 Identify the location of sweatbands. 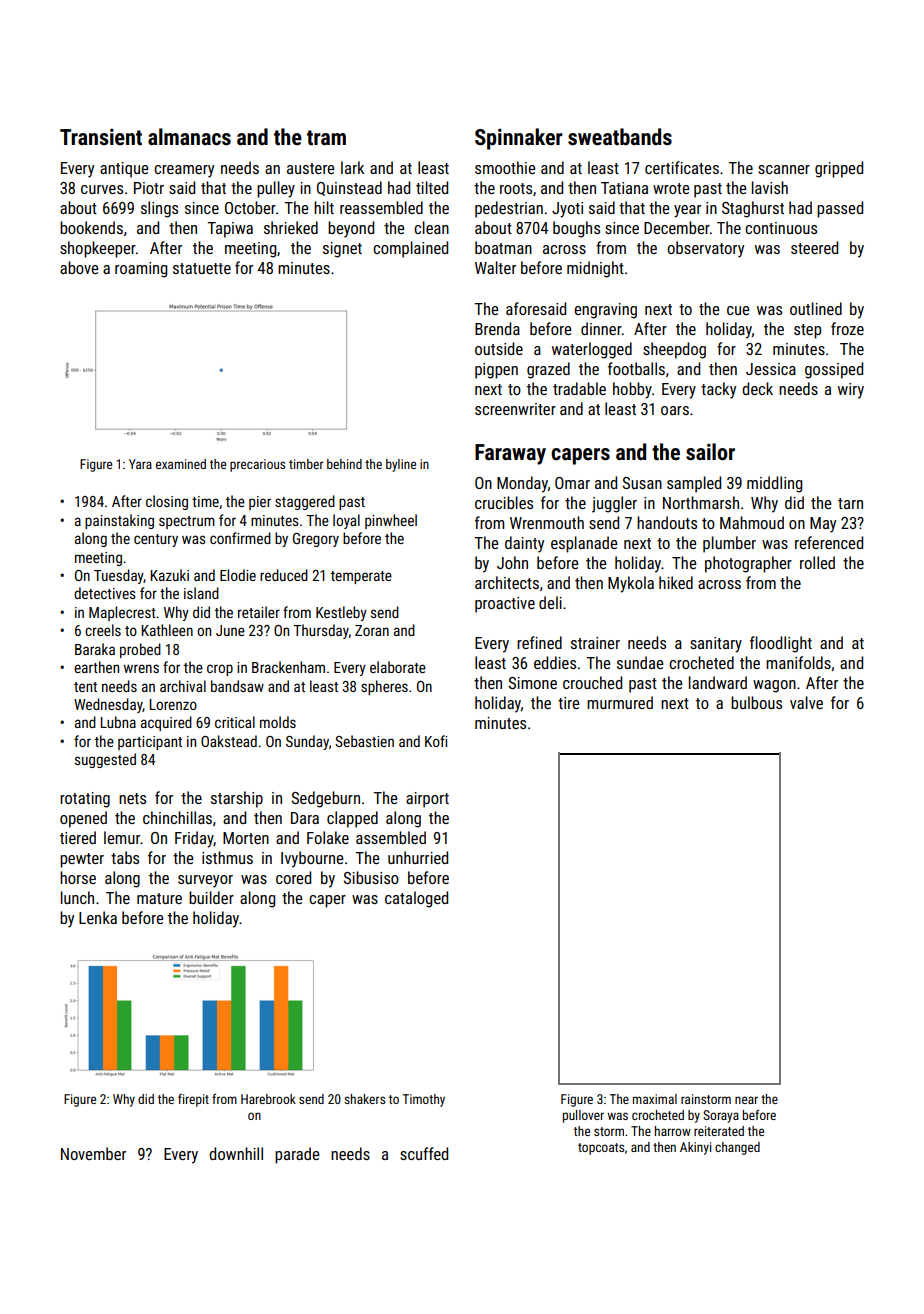
(620, 137).
